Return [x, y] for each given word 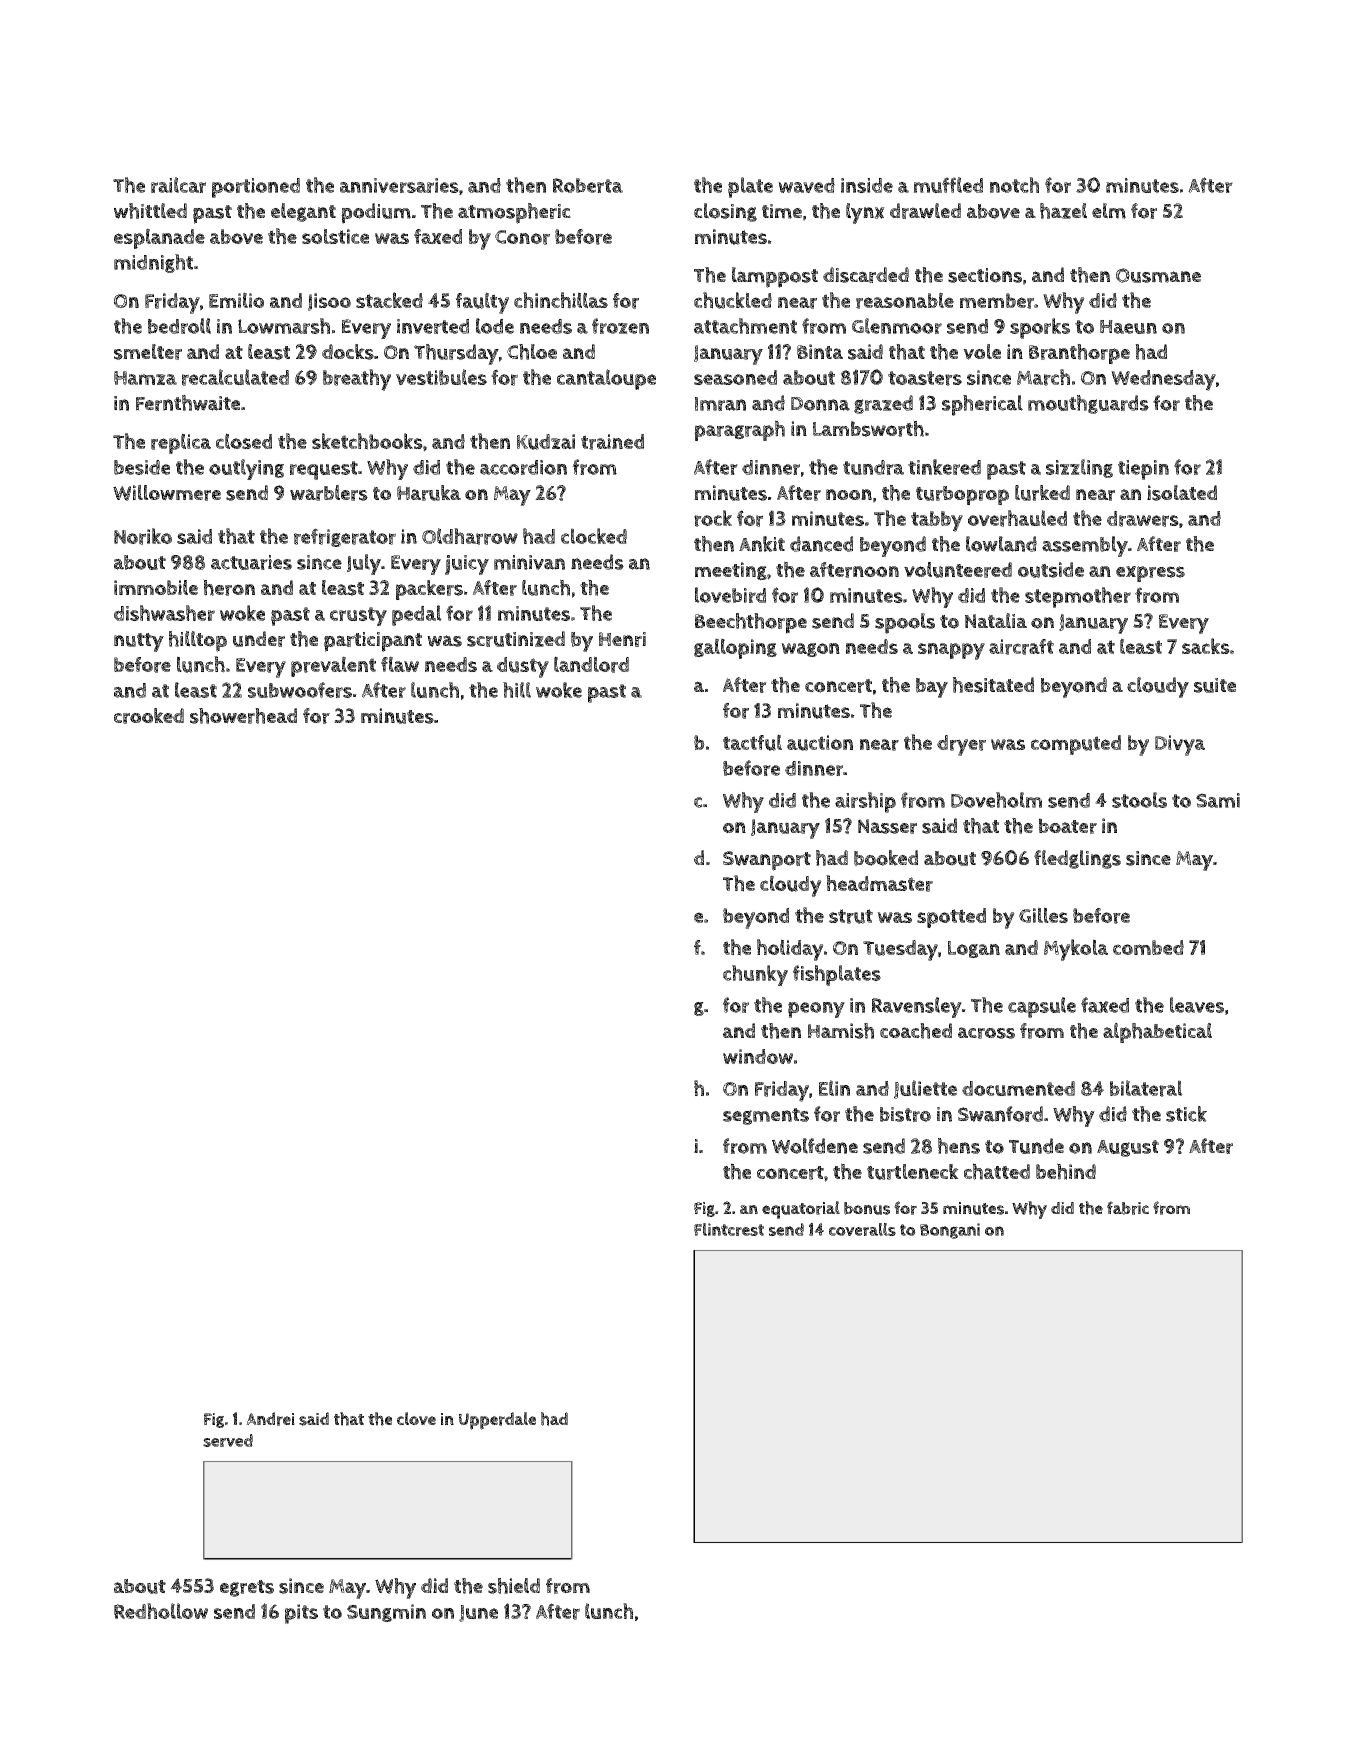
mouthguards [1088, 404]
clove [416, 1418]
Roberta [588, 185]
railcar [178, 185]
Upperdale [497, 1421]
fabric [1128, 1208]
